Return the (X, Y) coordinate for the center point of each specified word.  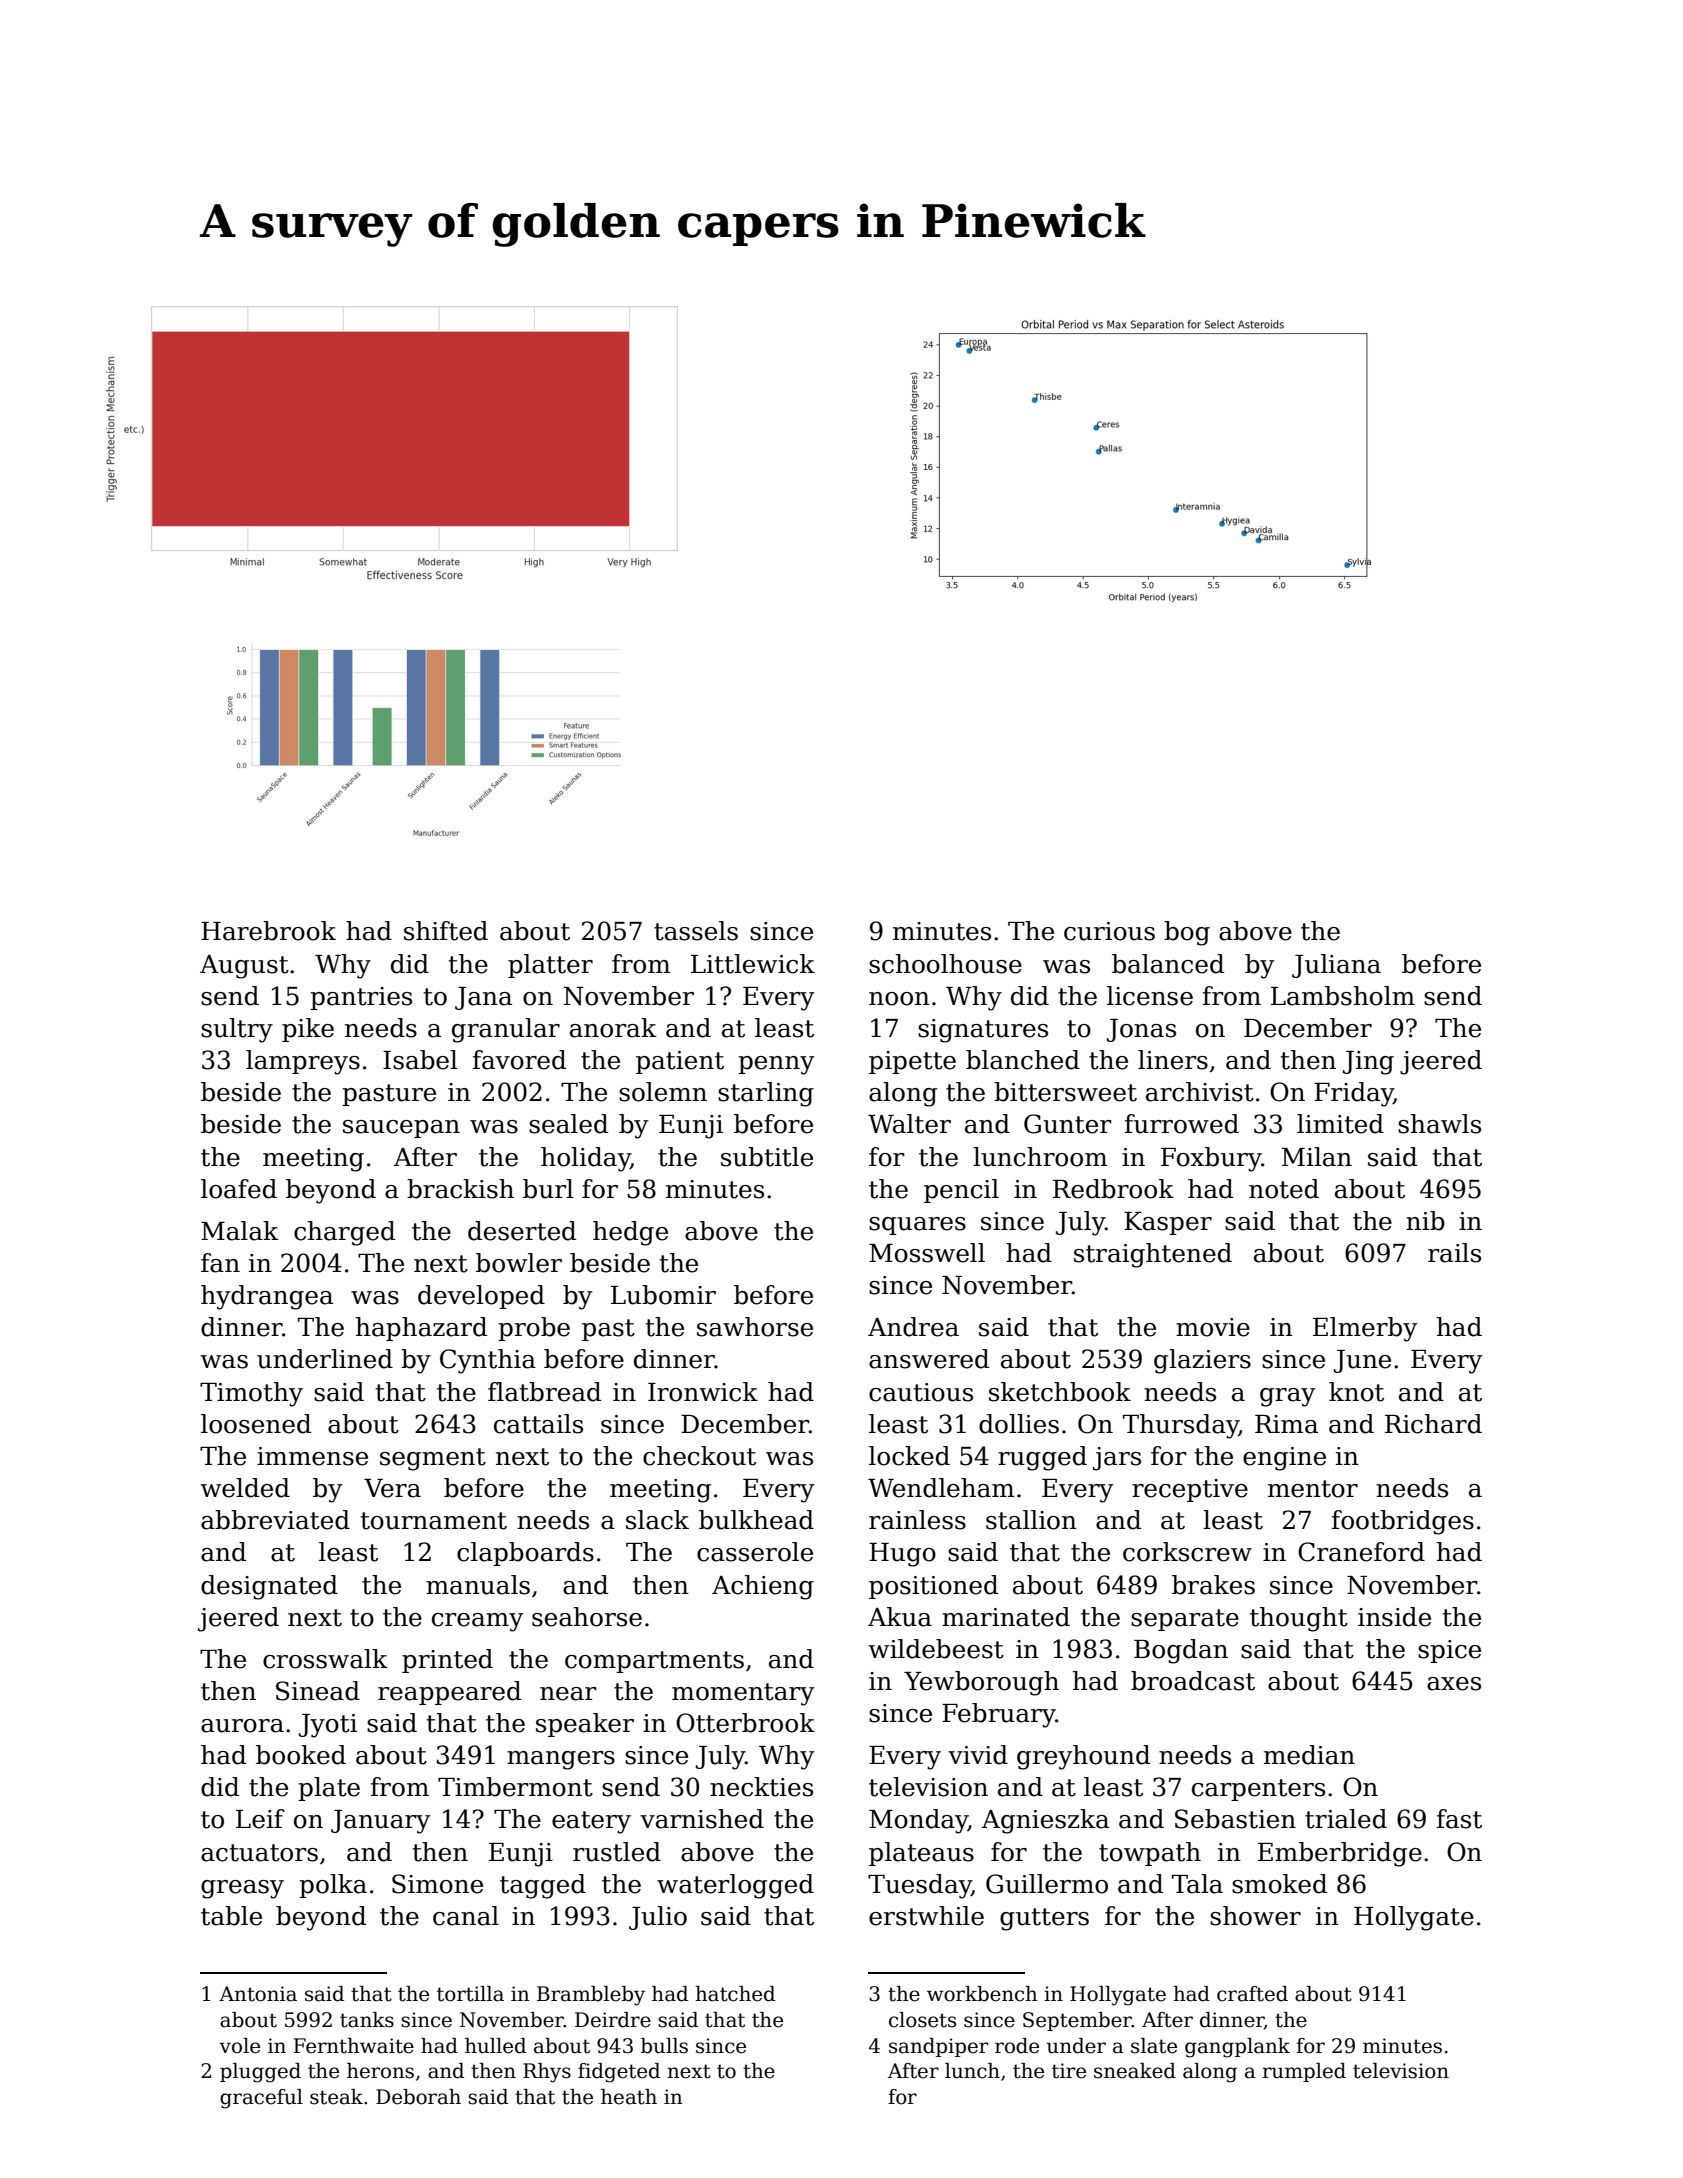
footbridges (1403, 1522)
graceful (261, 2099)
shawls (1439, 1124)
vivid (978, 1755)
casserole (755, 1552)
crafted (1252, 1994)
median (1309, 1755)
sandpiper (938, 2047)
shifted (446, 931)
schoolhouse (945, 964)
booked (301, 1755)
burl (548, 1189)
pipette (912, 1062)
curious (1109, 931)
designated (269, 1587)
